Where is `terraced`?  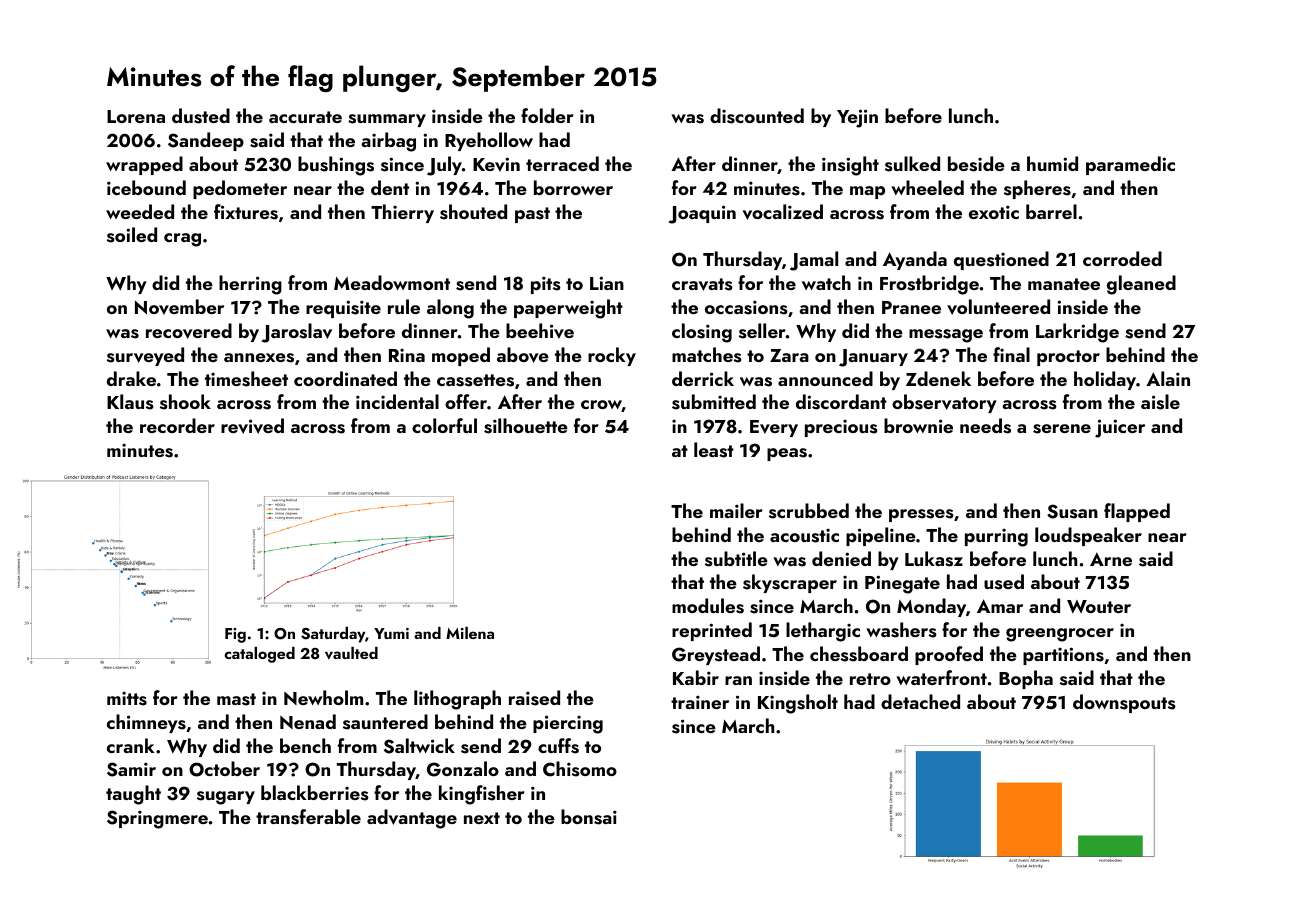
terraced is located at coordinates (562, 163).
